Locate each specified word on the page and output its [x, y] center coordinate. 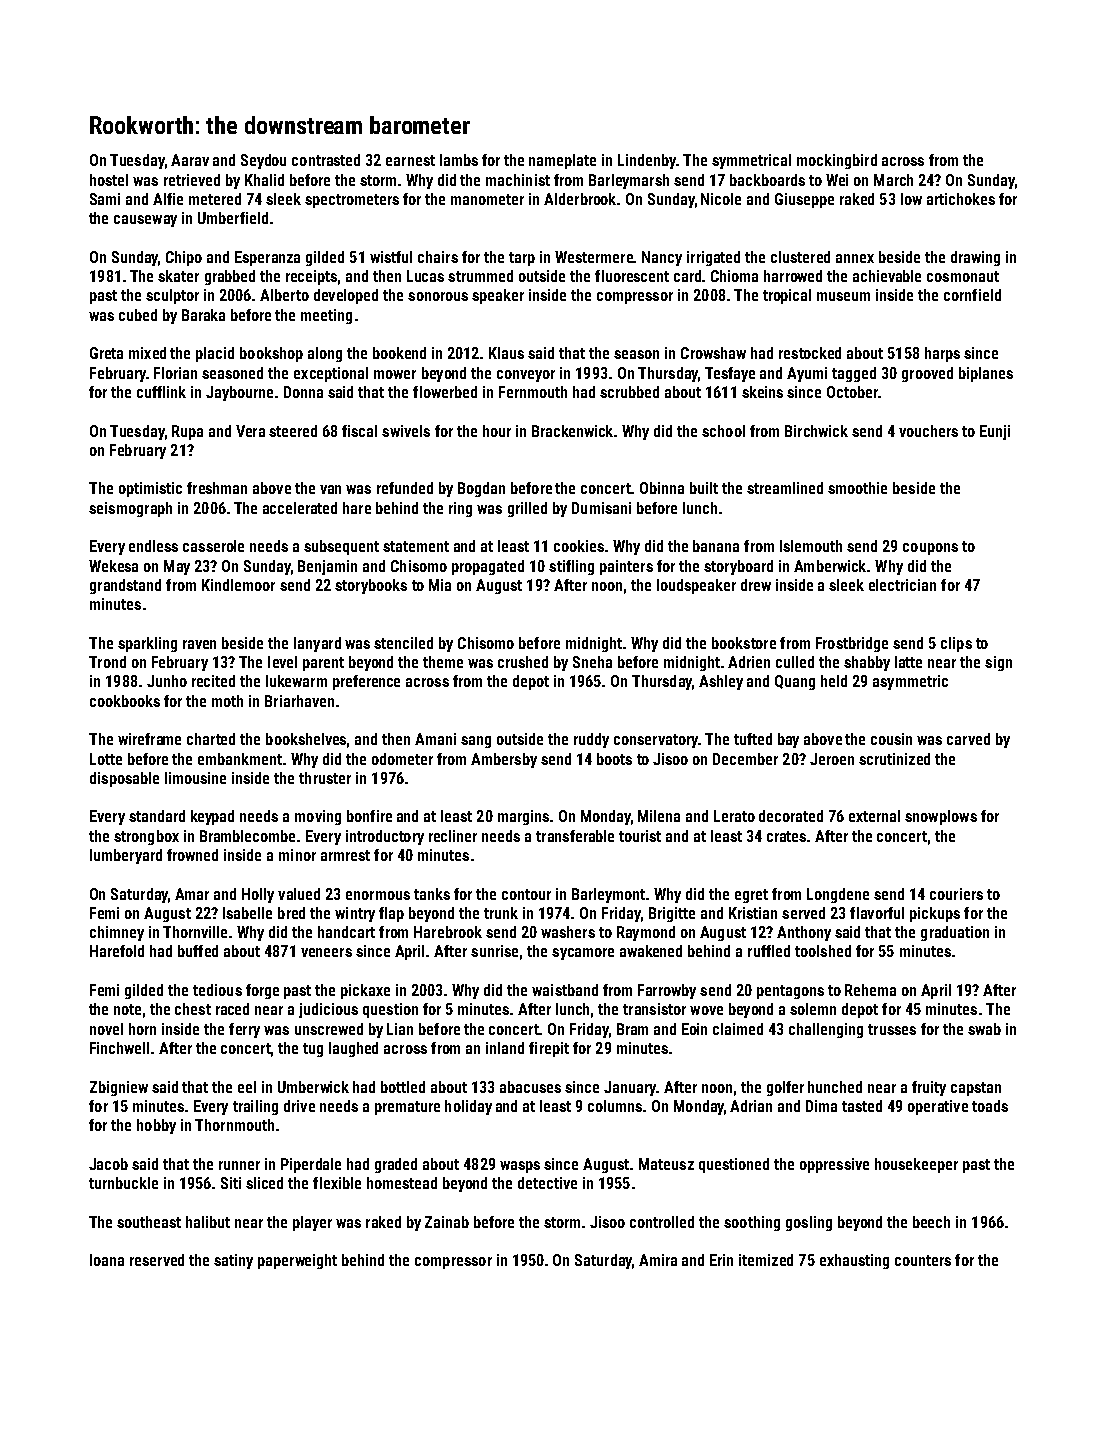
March [893, 180]
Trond [107, 662]
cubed [138, 315]
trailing [255, 1107]
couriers [956, 894]
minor [297, 855]
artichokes [961, 199]
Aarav [190, 160]
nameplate [562, 161]
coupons [930, 549]
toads [990, 1106]
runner [239, 1165]
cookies [579, 546]
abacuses [530, 1087]
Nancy [662, 258]
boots [614, 759]
